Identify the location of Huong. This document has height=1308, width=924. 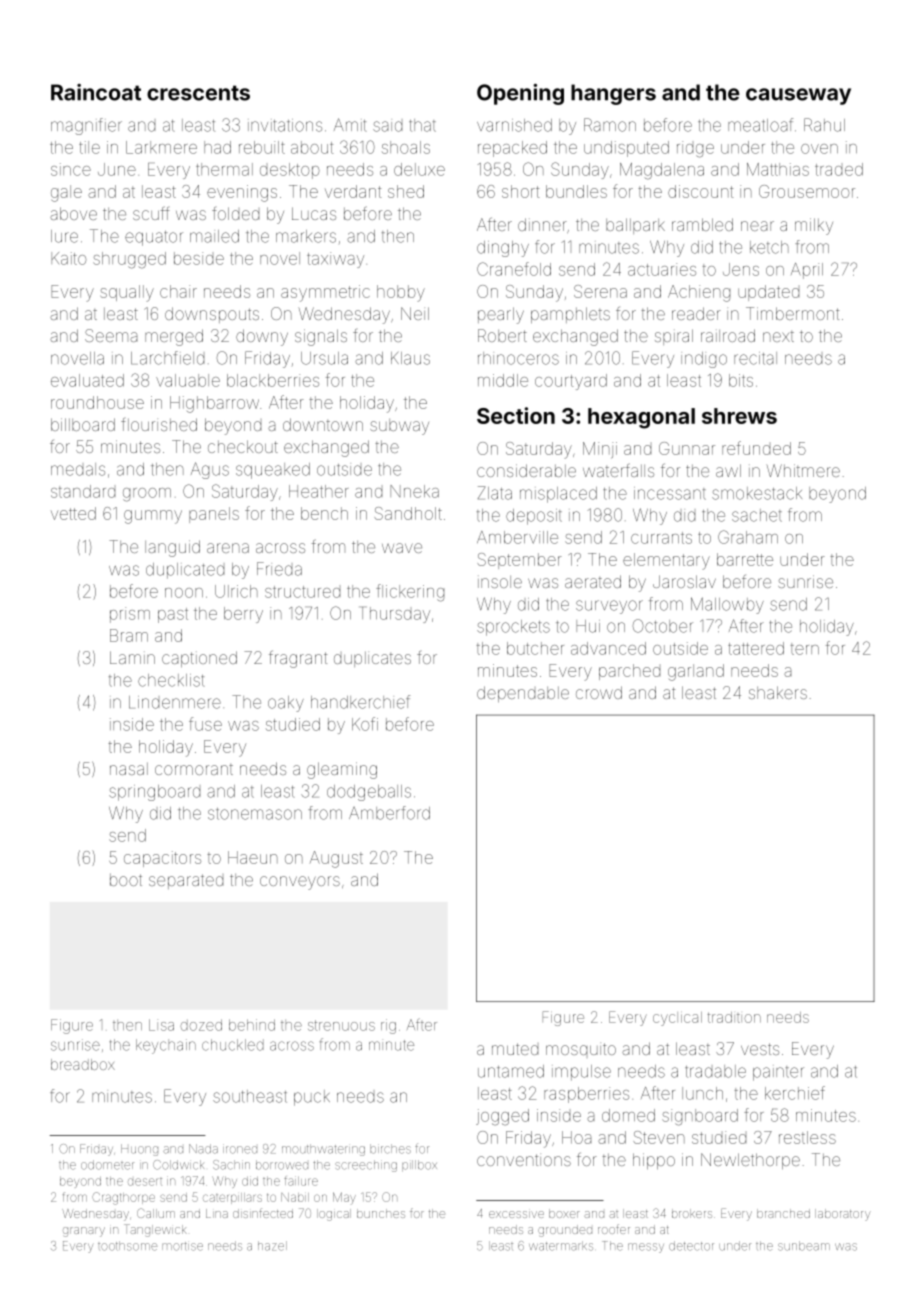
(139, 1150).
